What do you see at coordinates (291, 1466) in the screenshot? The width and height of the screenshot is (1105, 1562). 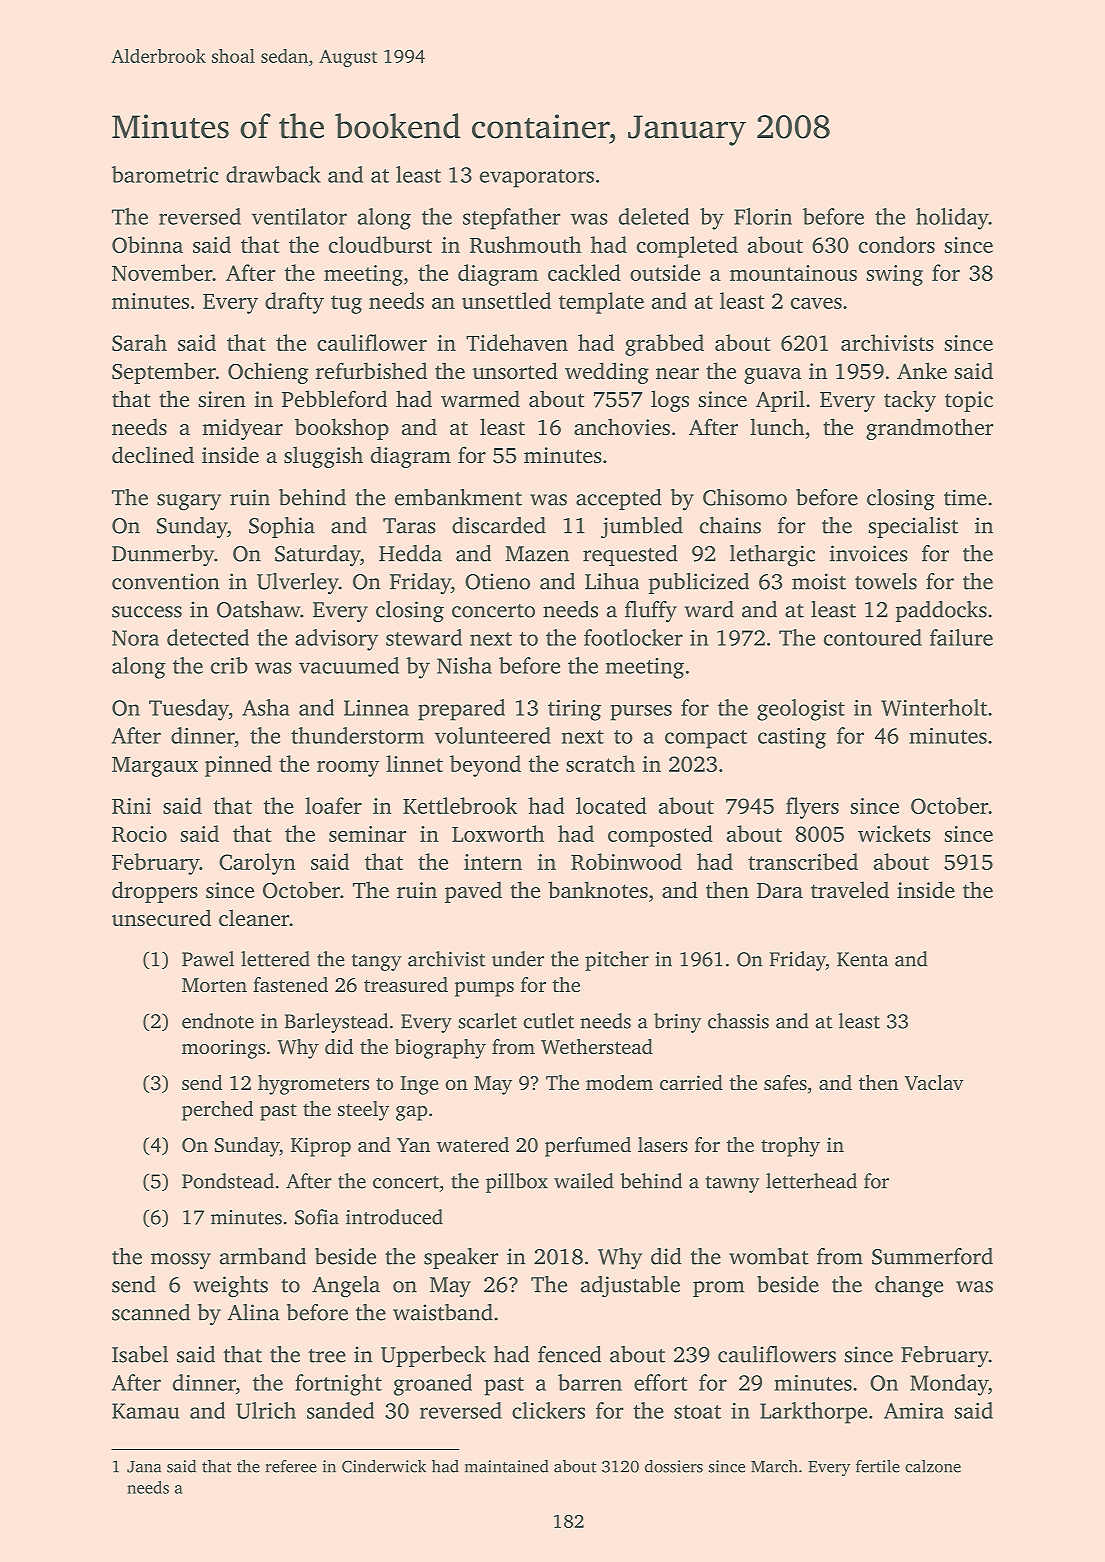 I see `referee` at bounding box center [291, 1466].
